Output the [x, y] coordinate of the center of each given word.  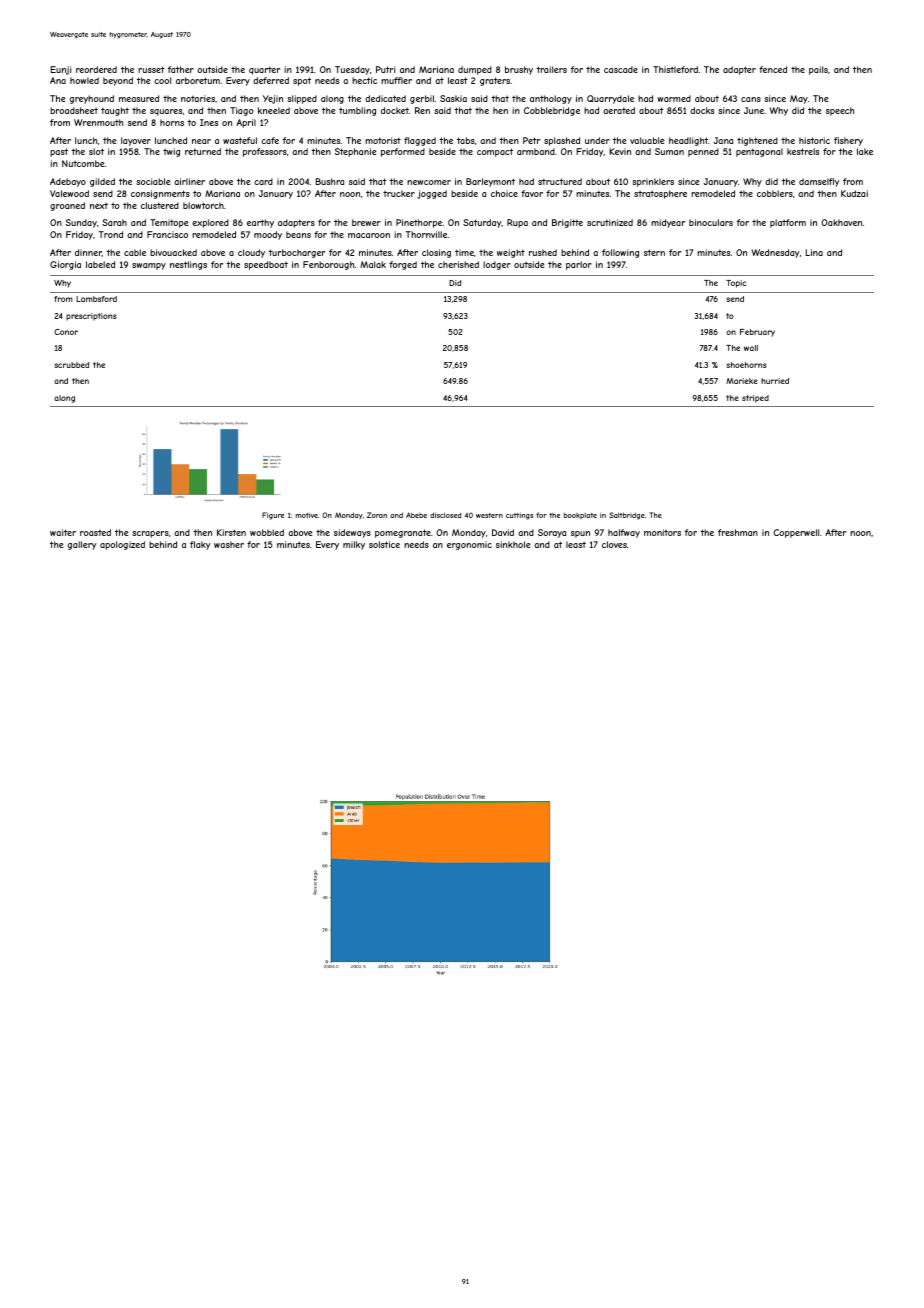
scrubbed [71, 365]
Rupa [517, 223]
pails [818, 70]
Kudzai [854, 193]
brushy [519, 70]
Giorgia [65, 265]
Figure [273, 516]
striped [755, 399]
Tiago [242, 111]
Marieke [742, 381]
